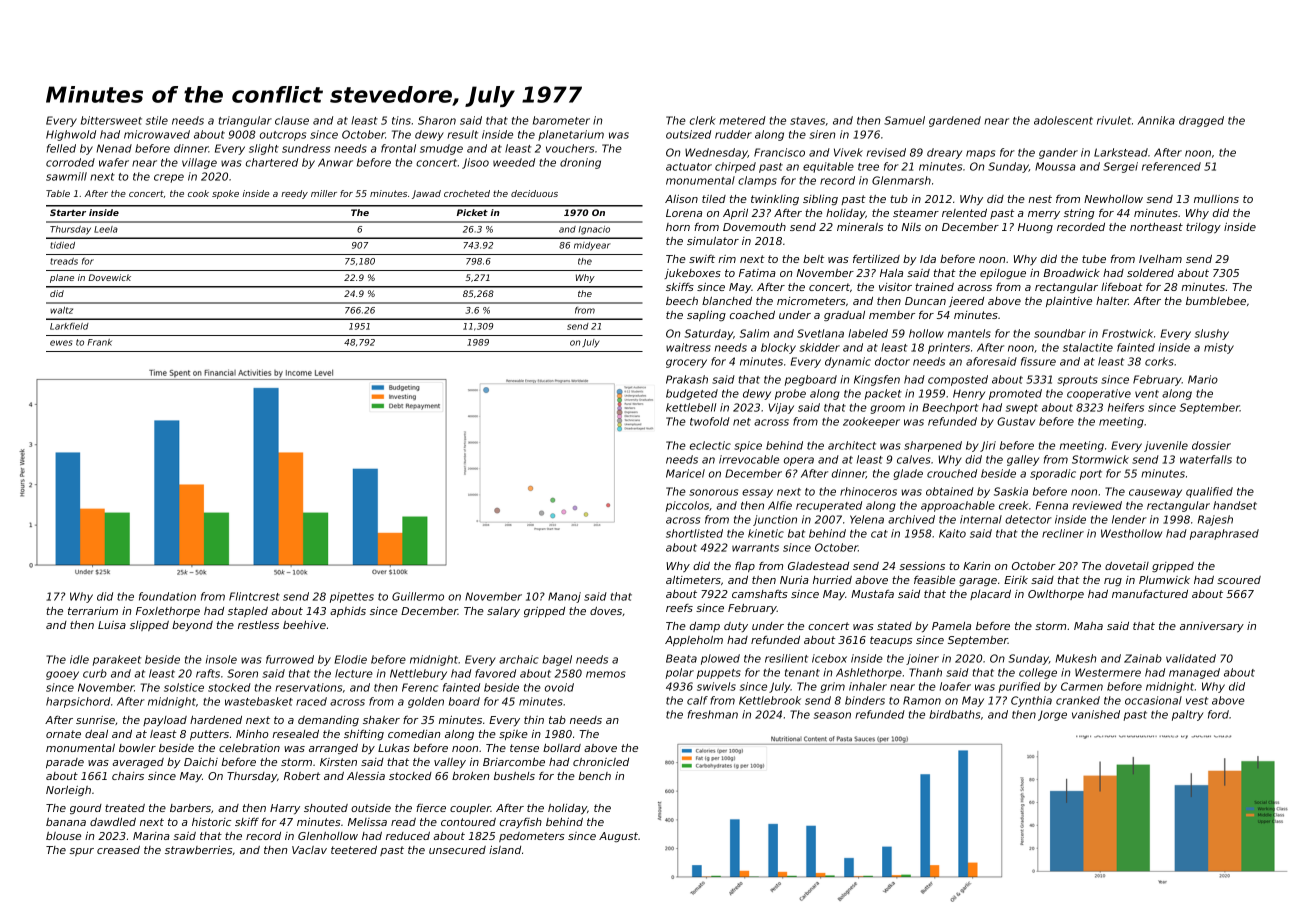 This screenshot has width=1308, height=924. Describe the element at coordinates (694, 533) in the screenshot. I see `shortlisted` at that location.
